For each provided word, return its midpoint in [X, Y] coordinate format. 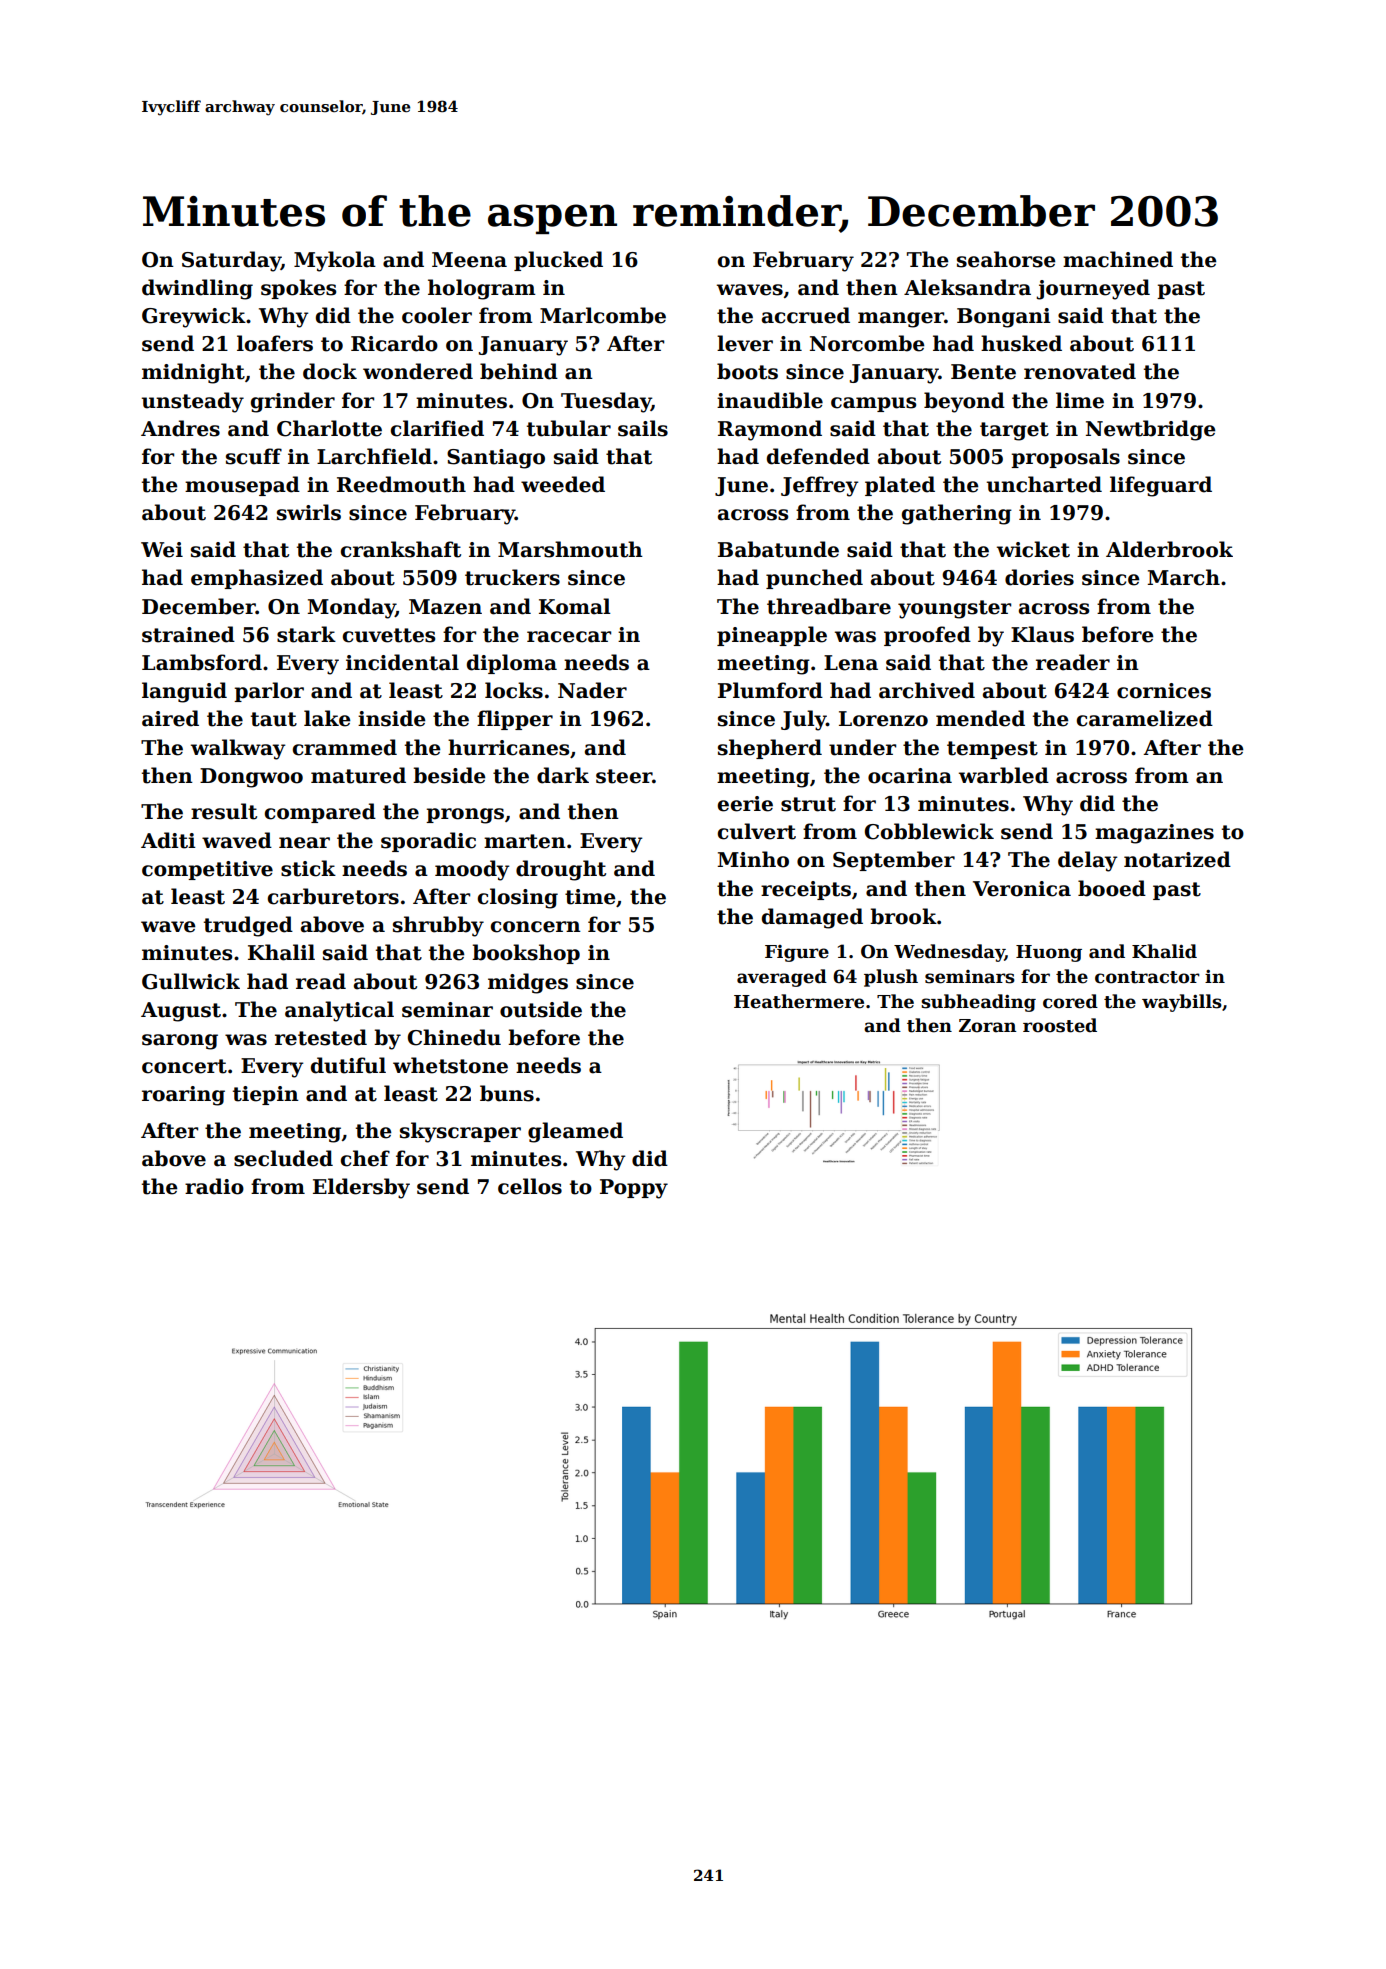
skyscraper [460, 1132]
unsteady [193, 402]
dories [1039, 577]
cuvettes [389, 635]
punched [814, 579]
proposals [1065, 458]
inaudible [770, 400]
